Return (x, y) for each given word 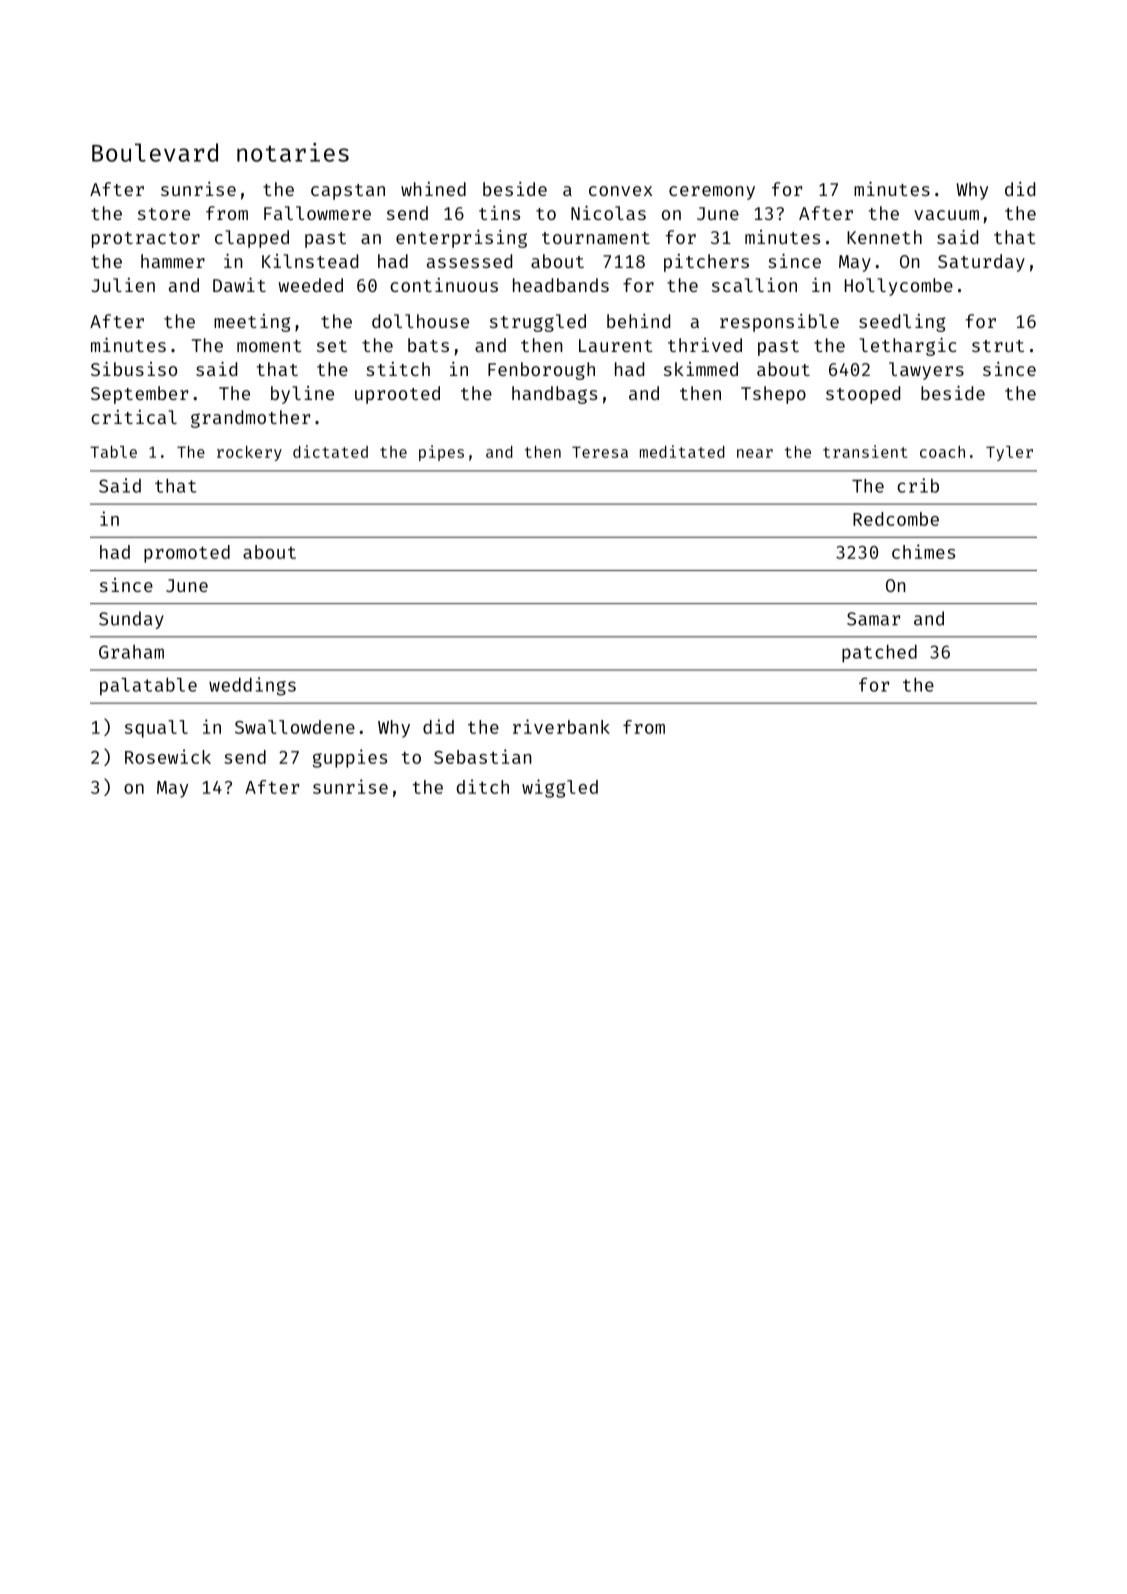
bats (428, 345)
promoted (187, 554)
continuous (444, 285)
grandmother (250, 419)
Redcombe (896, 519)
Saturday (981, 263)
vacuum (946, 215)
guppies (350, 758)
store (164, 214)
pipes (441, 453)
